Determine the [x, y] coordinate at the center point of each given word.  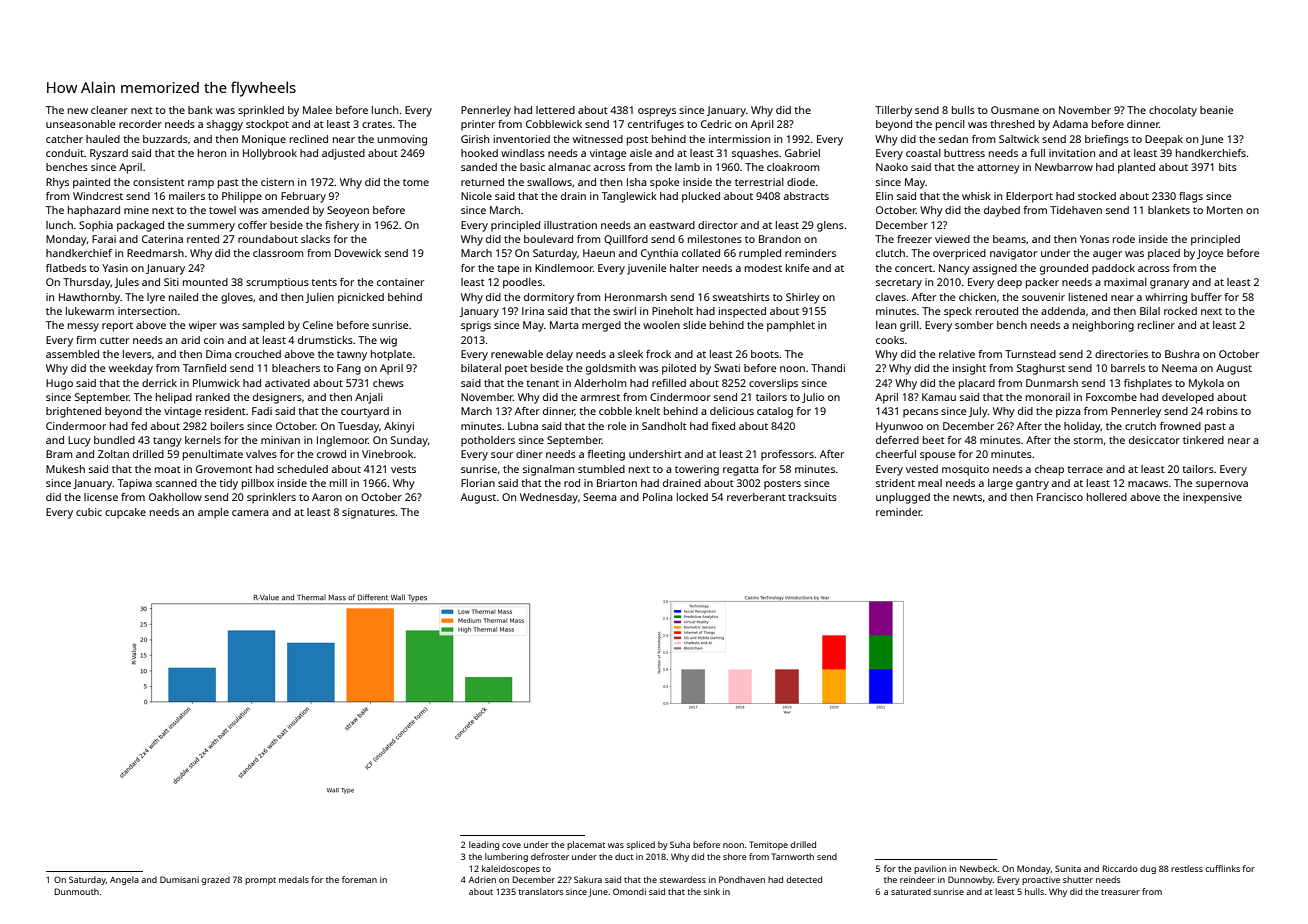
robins [1222, 411]
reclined [309, 139]
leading [484, 845]
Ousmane [1015, 110]
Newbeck [979, 868]
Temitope [768, 845]
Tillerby [893, 111]
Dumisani [179, 879]
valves [261, 454]
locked [692, 497]
